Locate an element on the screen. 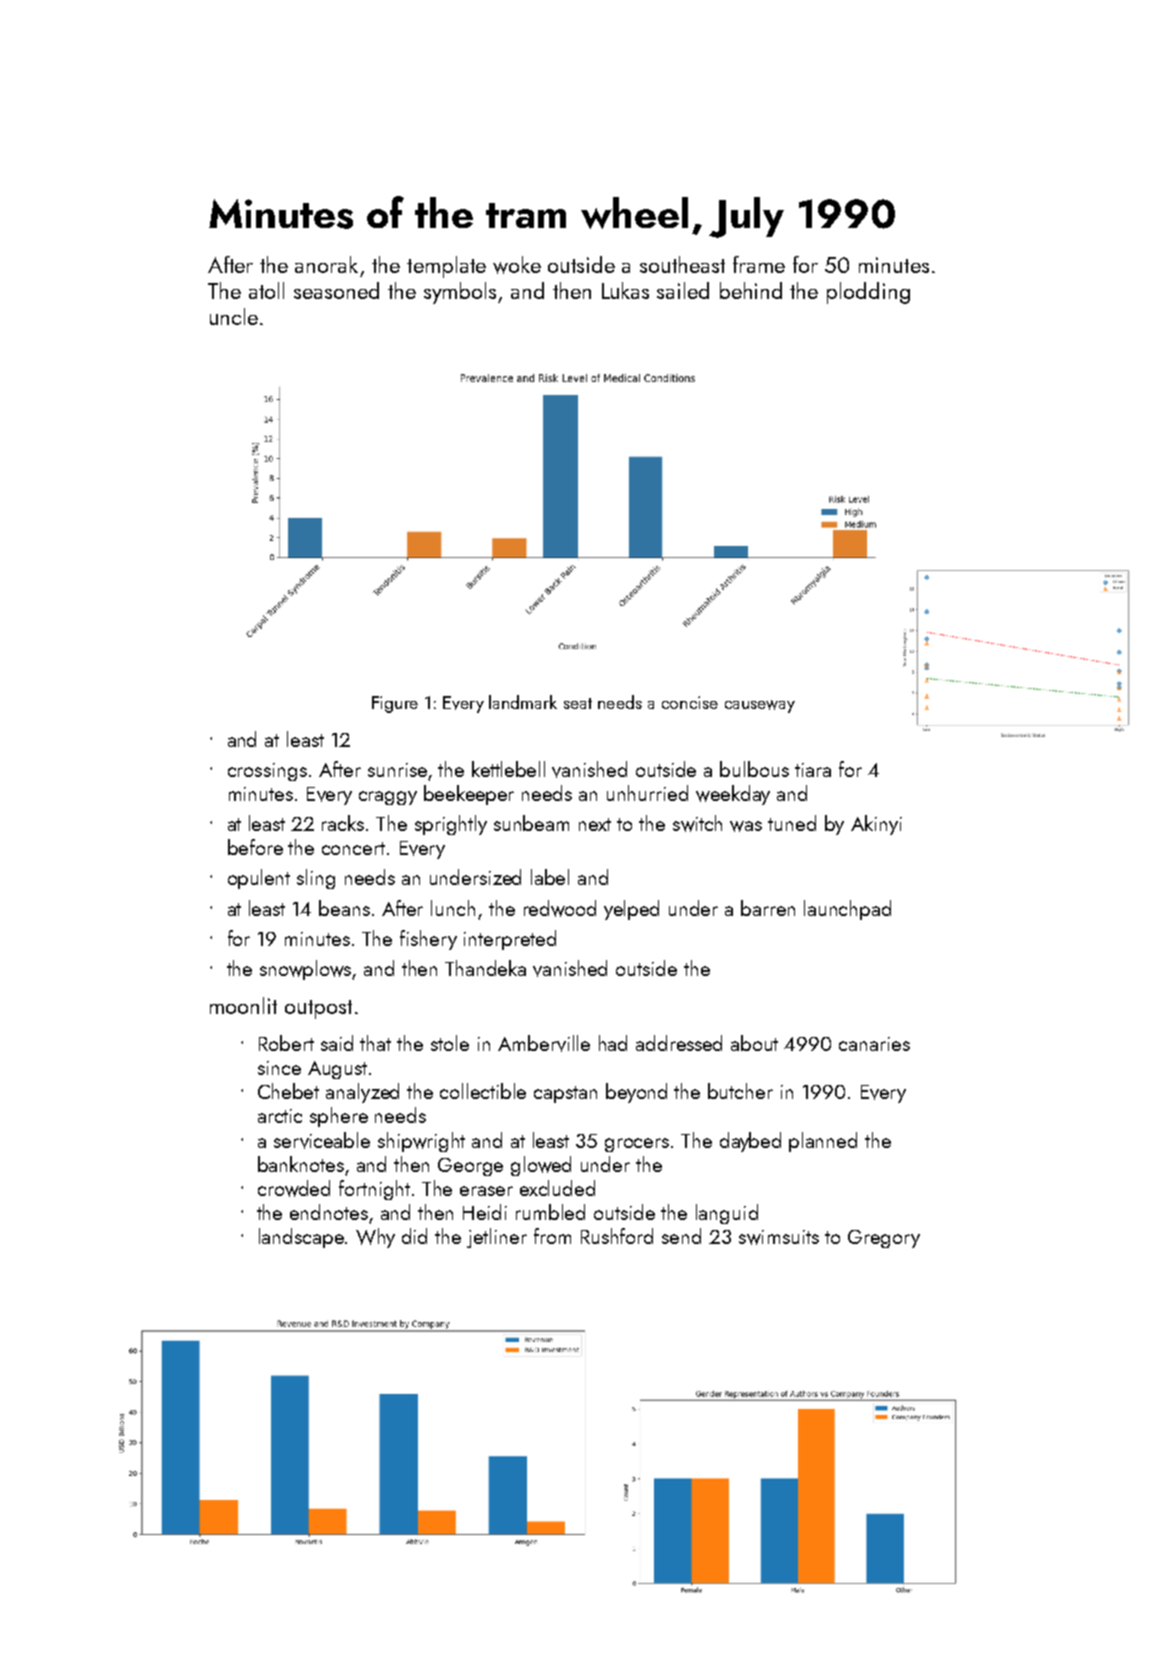  symbols is located at coordinates (460, 293).
